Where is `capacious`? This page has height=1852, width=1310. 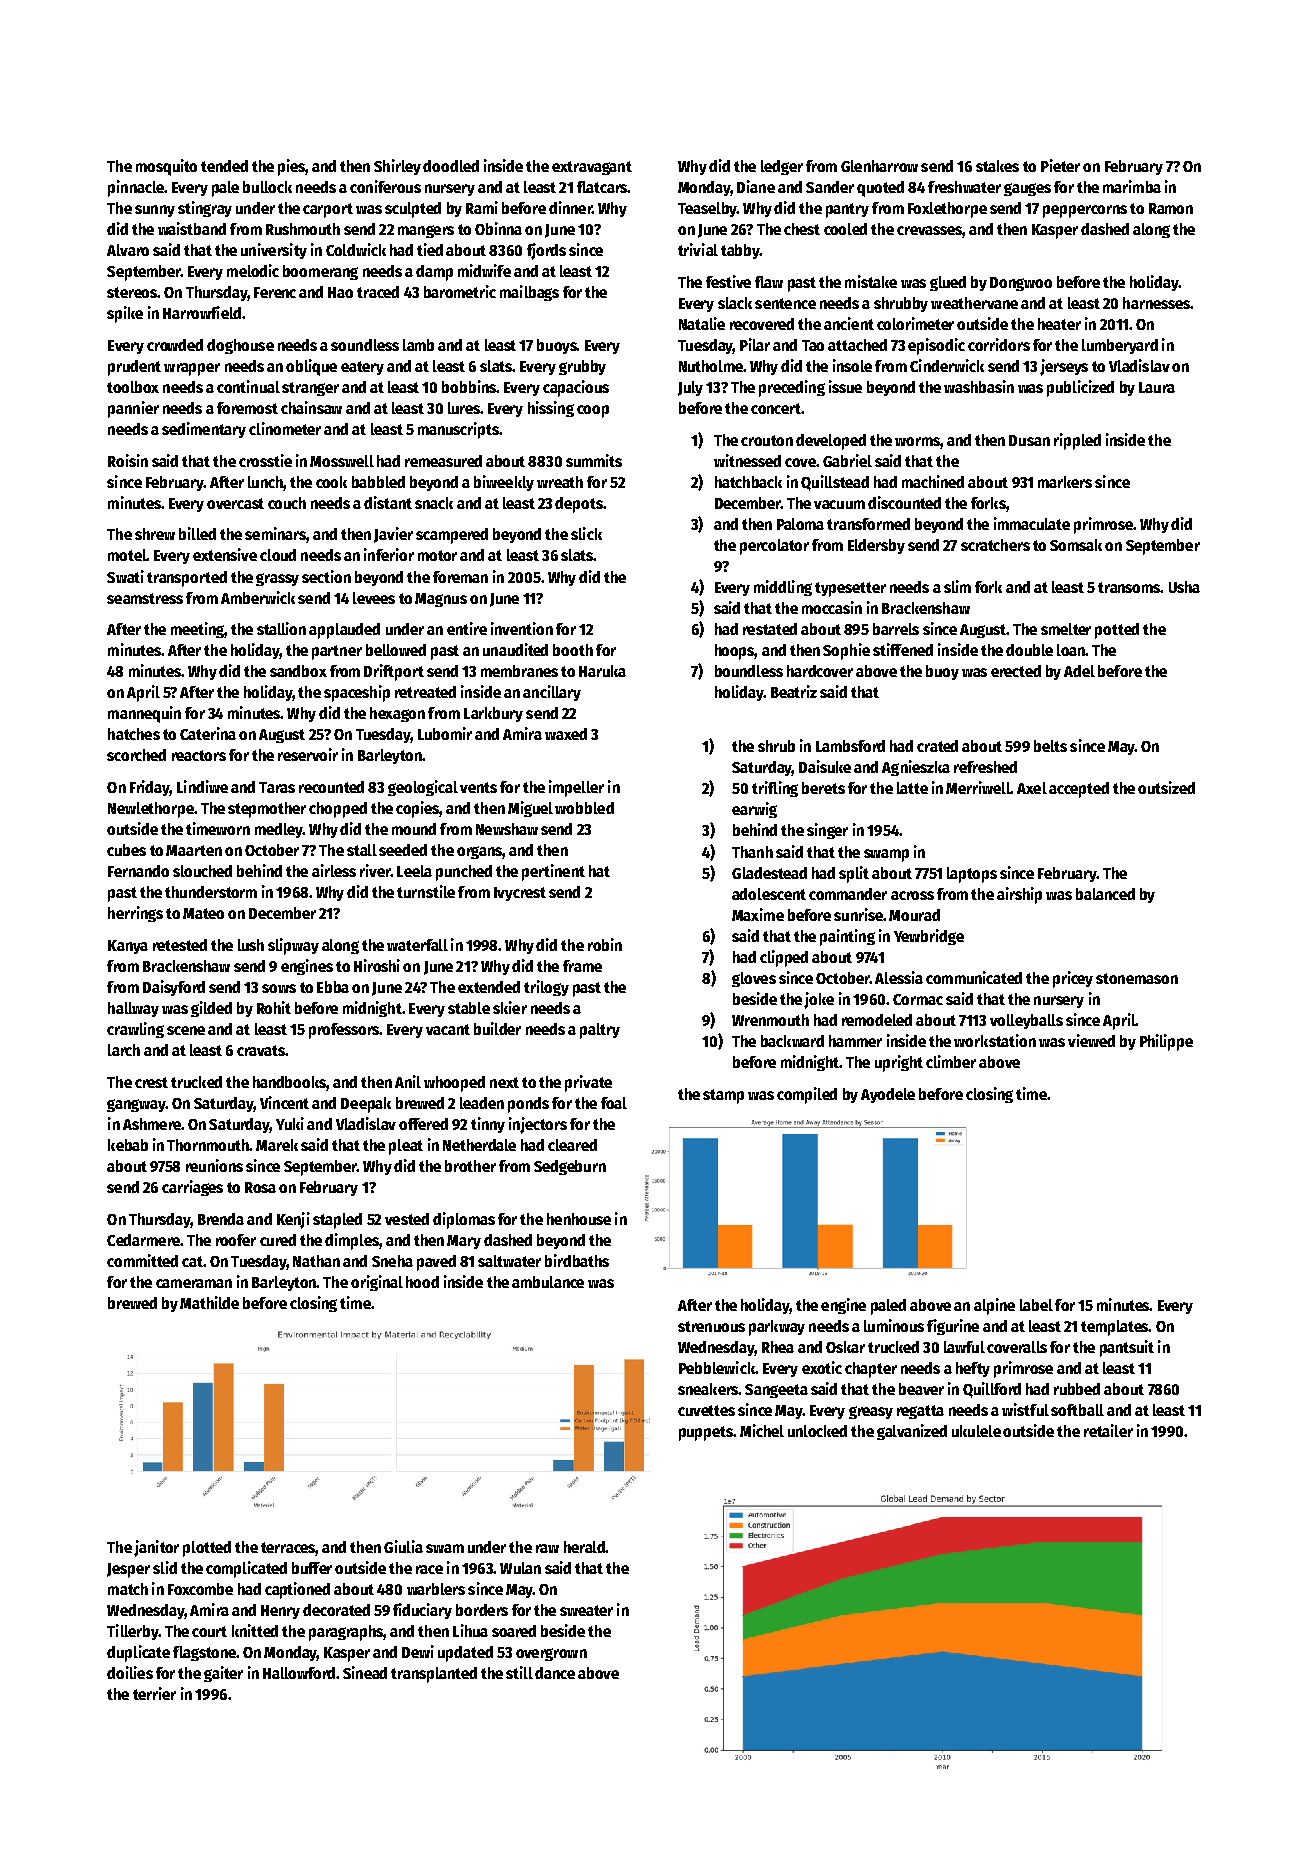
capacious is located at coordinates (576, 388).
